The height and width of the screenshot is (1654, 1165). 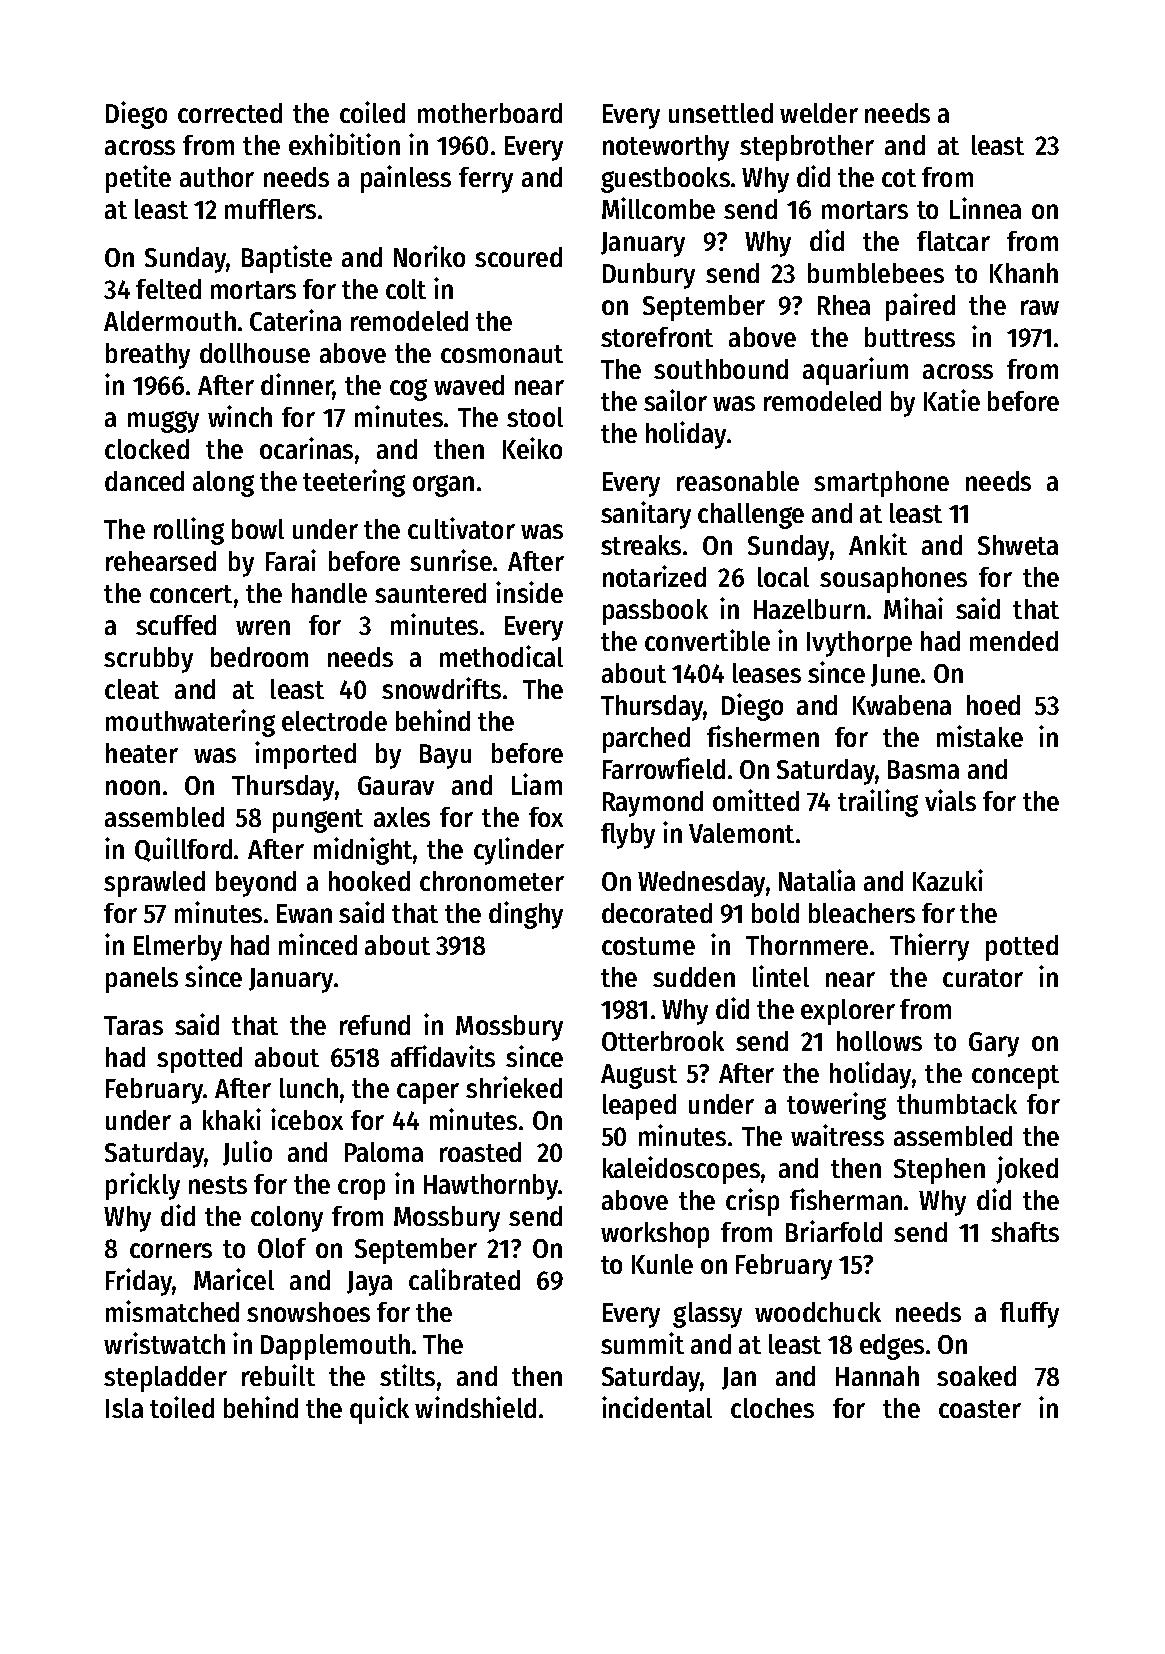 I want to click on quick, so click(x=379, y=1410).
